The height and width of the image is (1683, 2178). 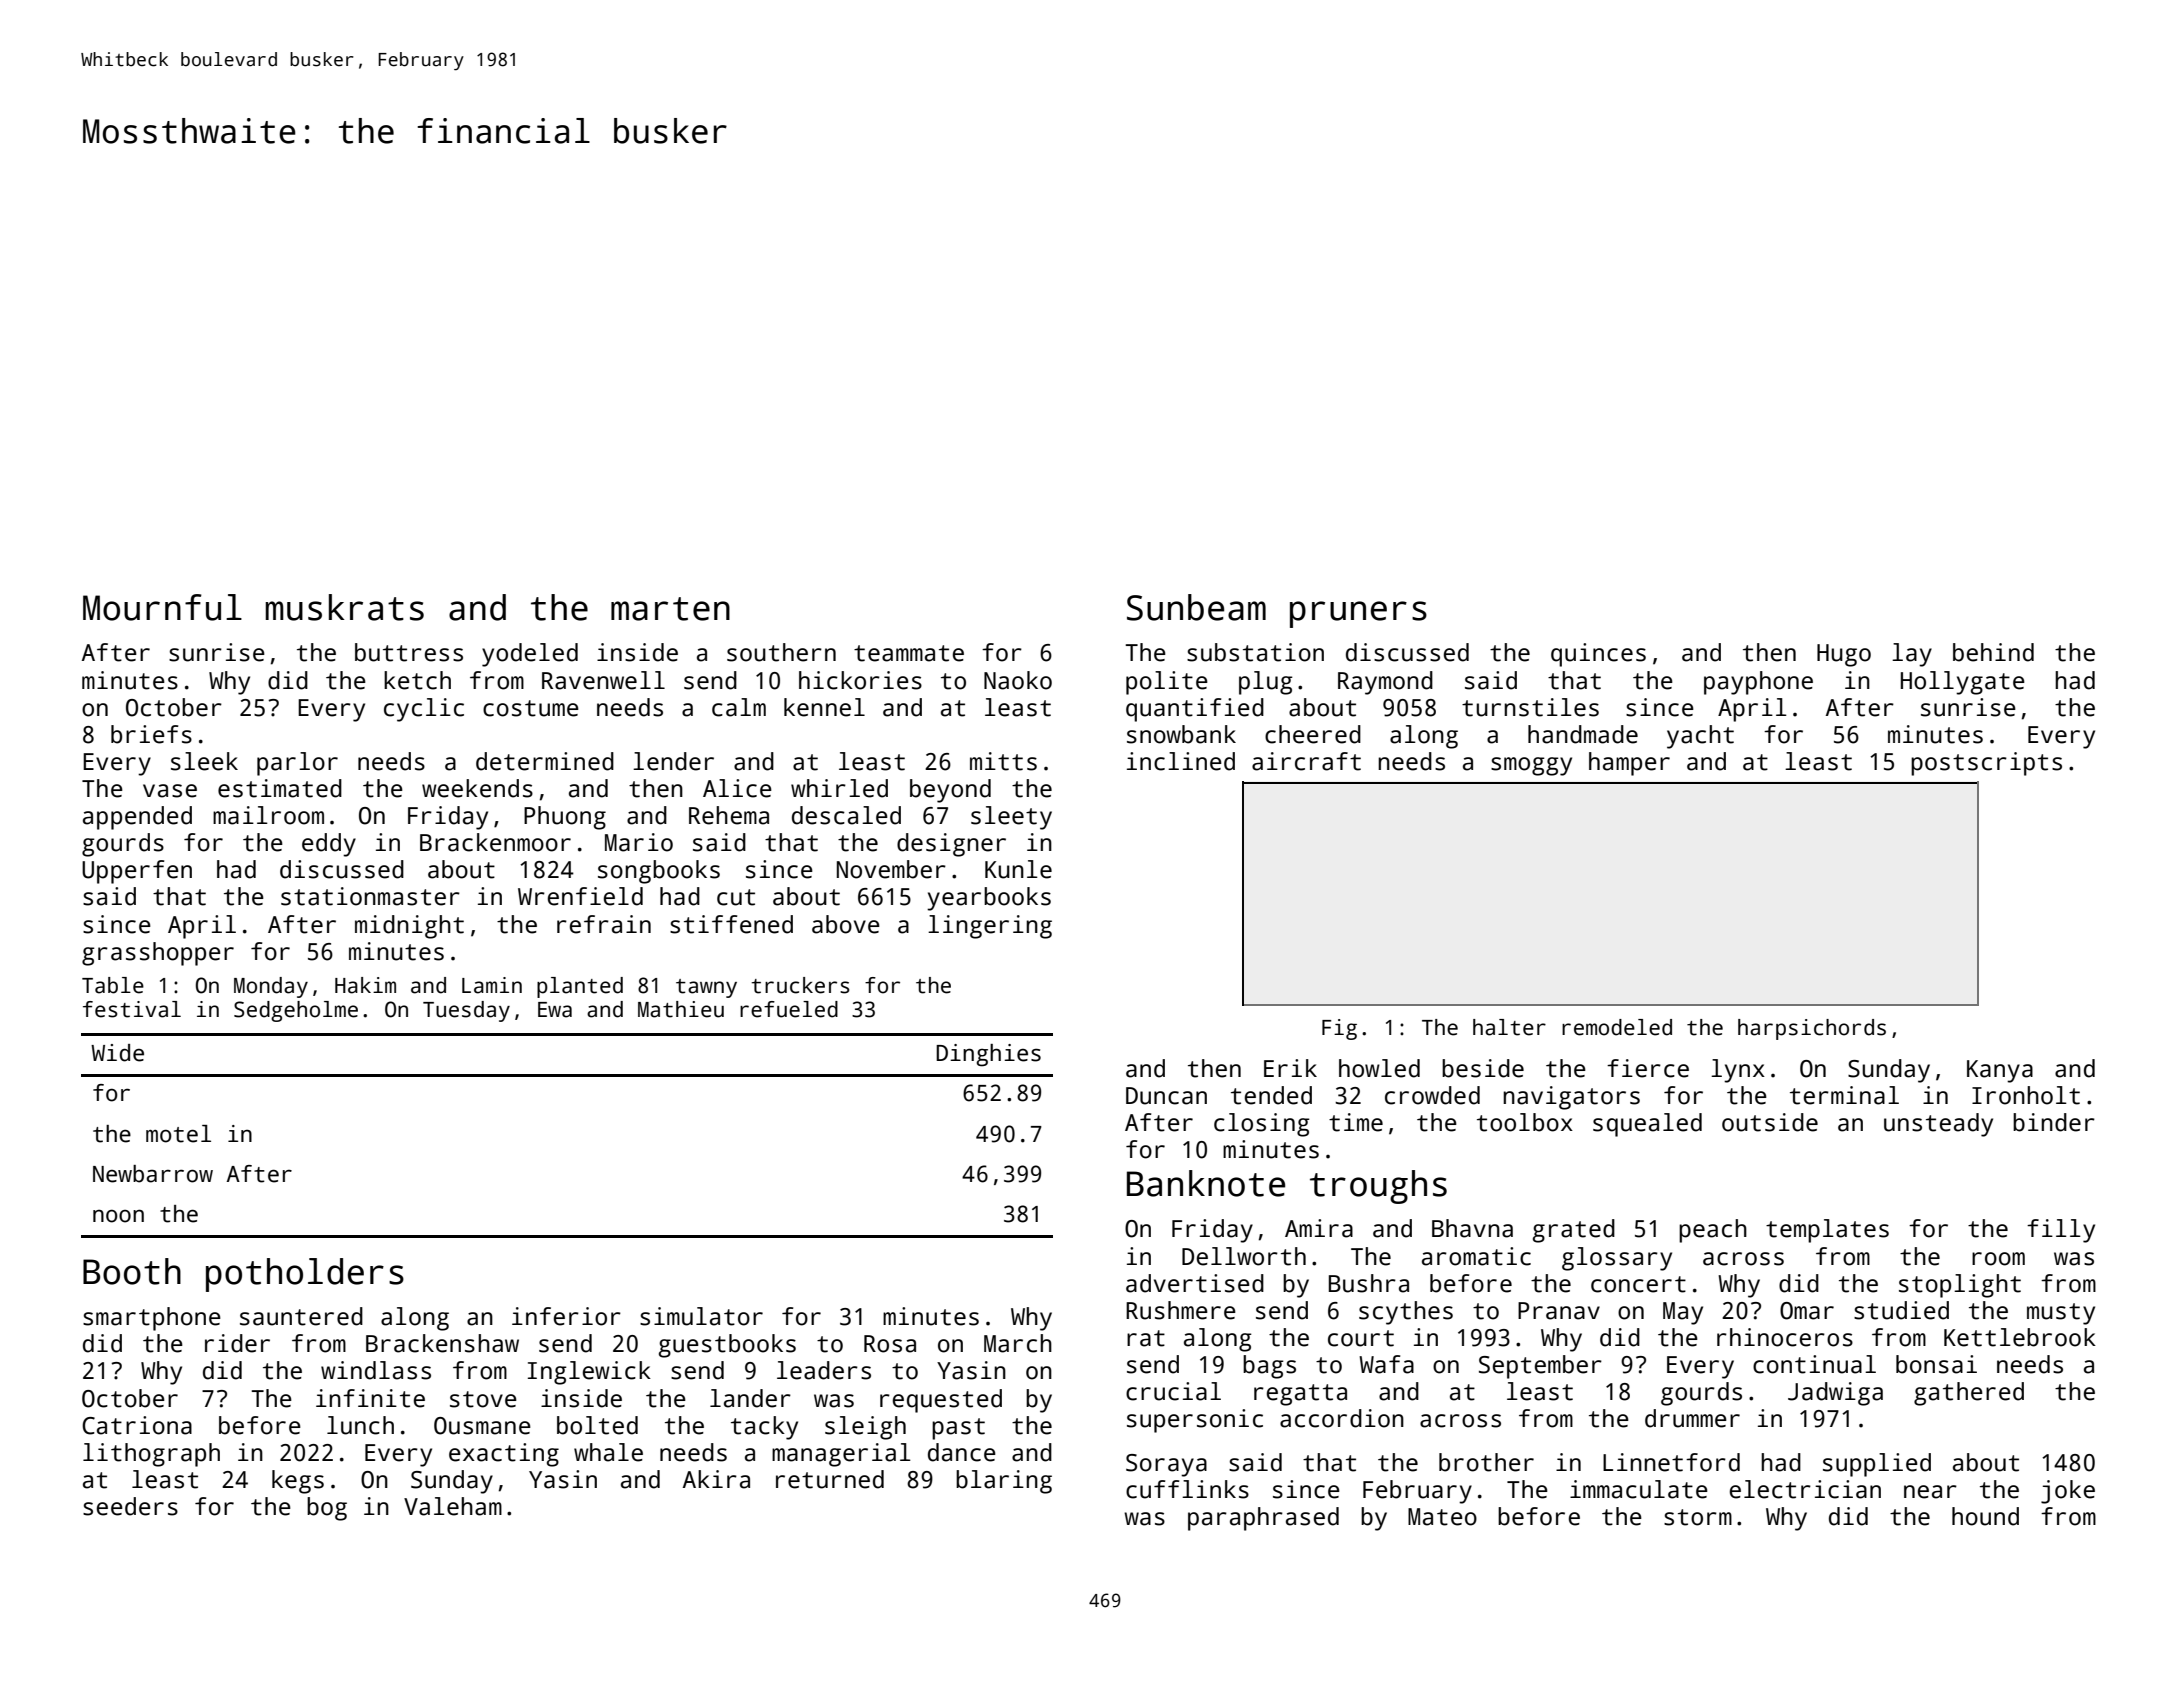 What do you see at coordinates (1993, 652) in the image?
I see `behind` at bounding box center [1993, 652].
